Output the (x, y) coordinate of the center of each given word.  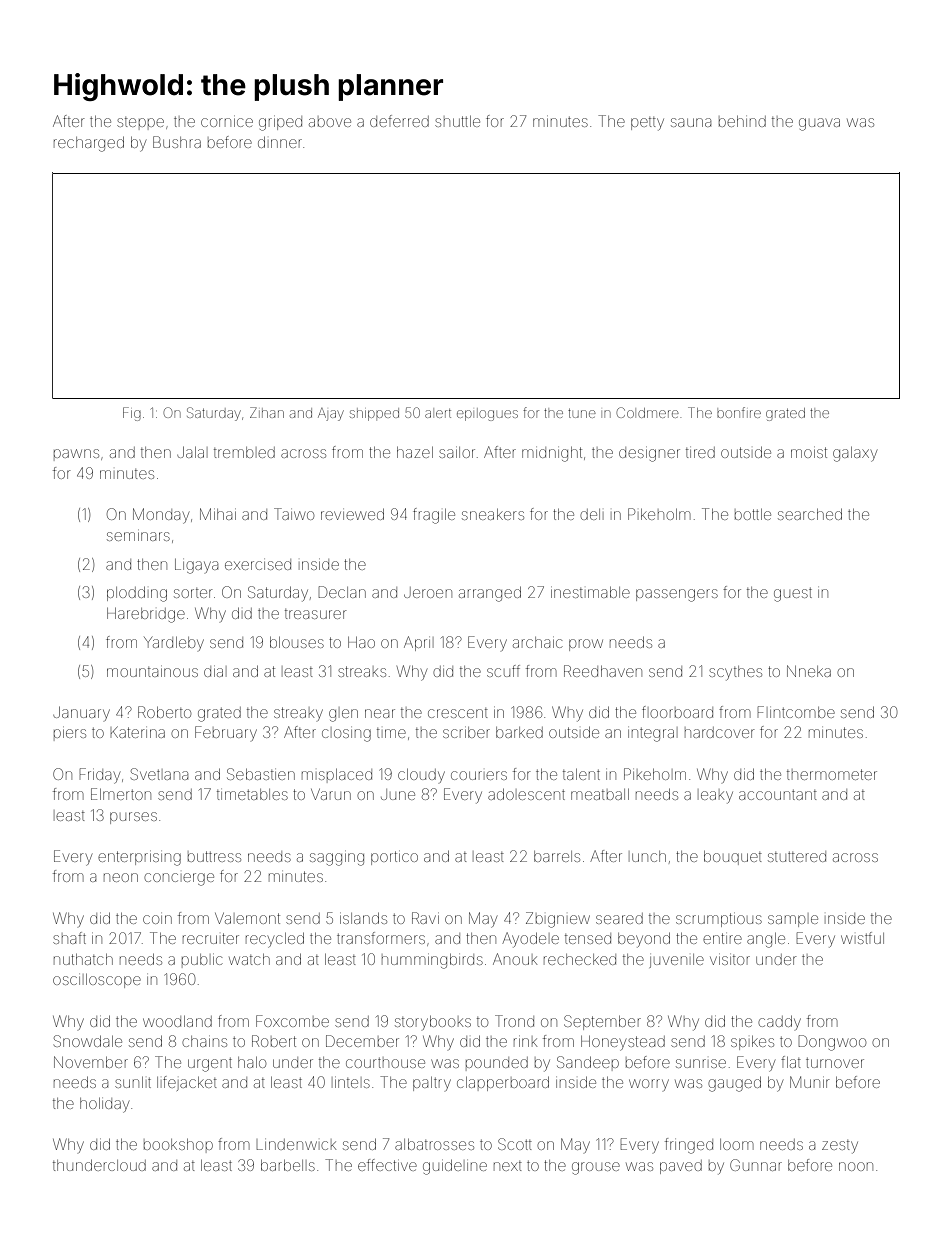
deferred (399, 121)
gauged (734, 1084)
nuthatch (83, 959)
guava (819, 124)
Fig (132, 414)
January (81, 714)
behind (742, 121)
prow (586, 645)
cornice (227, 122)
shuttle (457, 121)
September (602, 1022)
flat (791, 1062)
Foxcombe (292, 1021)
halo (252, 1062)
